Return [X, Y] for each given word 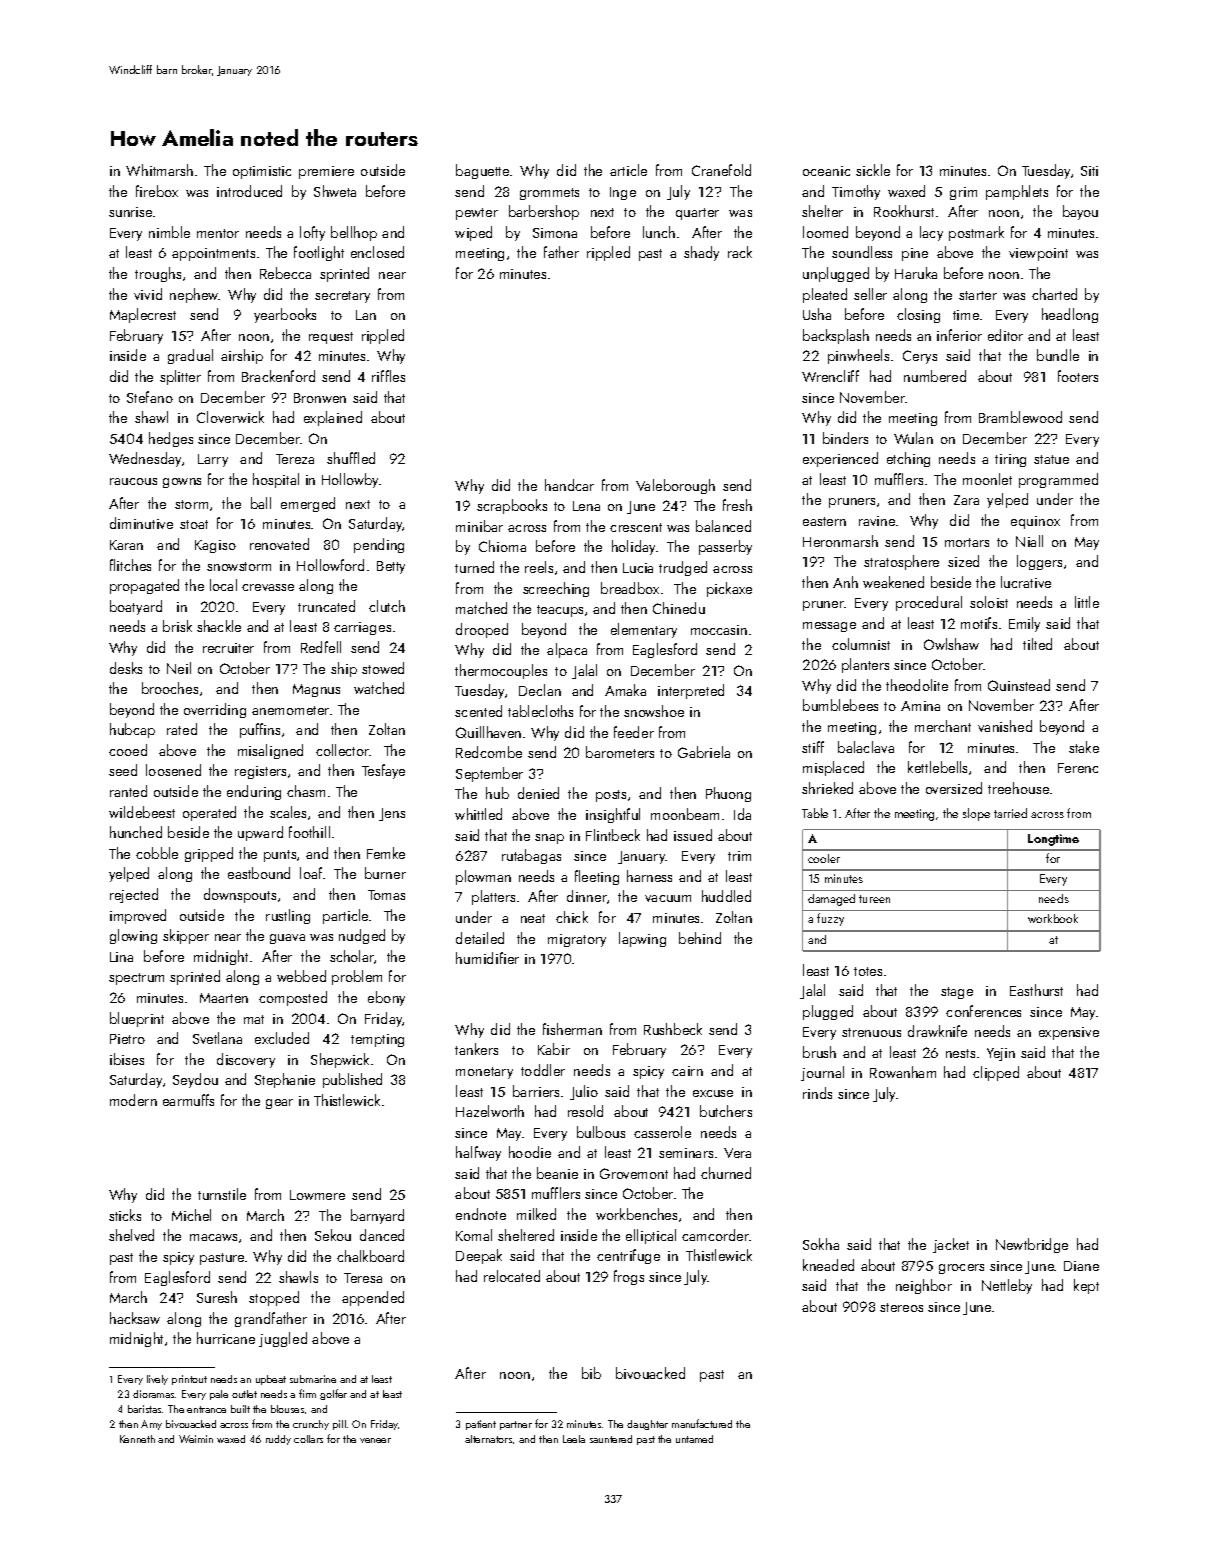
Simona [555, 233]
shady [701, 253]
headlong [1070, 315]
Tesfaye [383, 771]
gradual [190, 356]
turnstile [222, 1194]
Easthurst [1036, 990]
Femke [386, 853]
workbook [1053, 918]
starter [978, 295]
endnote [481, 1214]
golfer [333, 1394]
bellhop [354, 233]
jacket [951, 1245]
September [489, 774]
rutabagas [531, 856]
